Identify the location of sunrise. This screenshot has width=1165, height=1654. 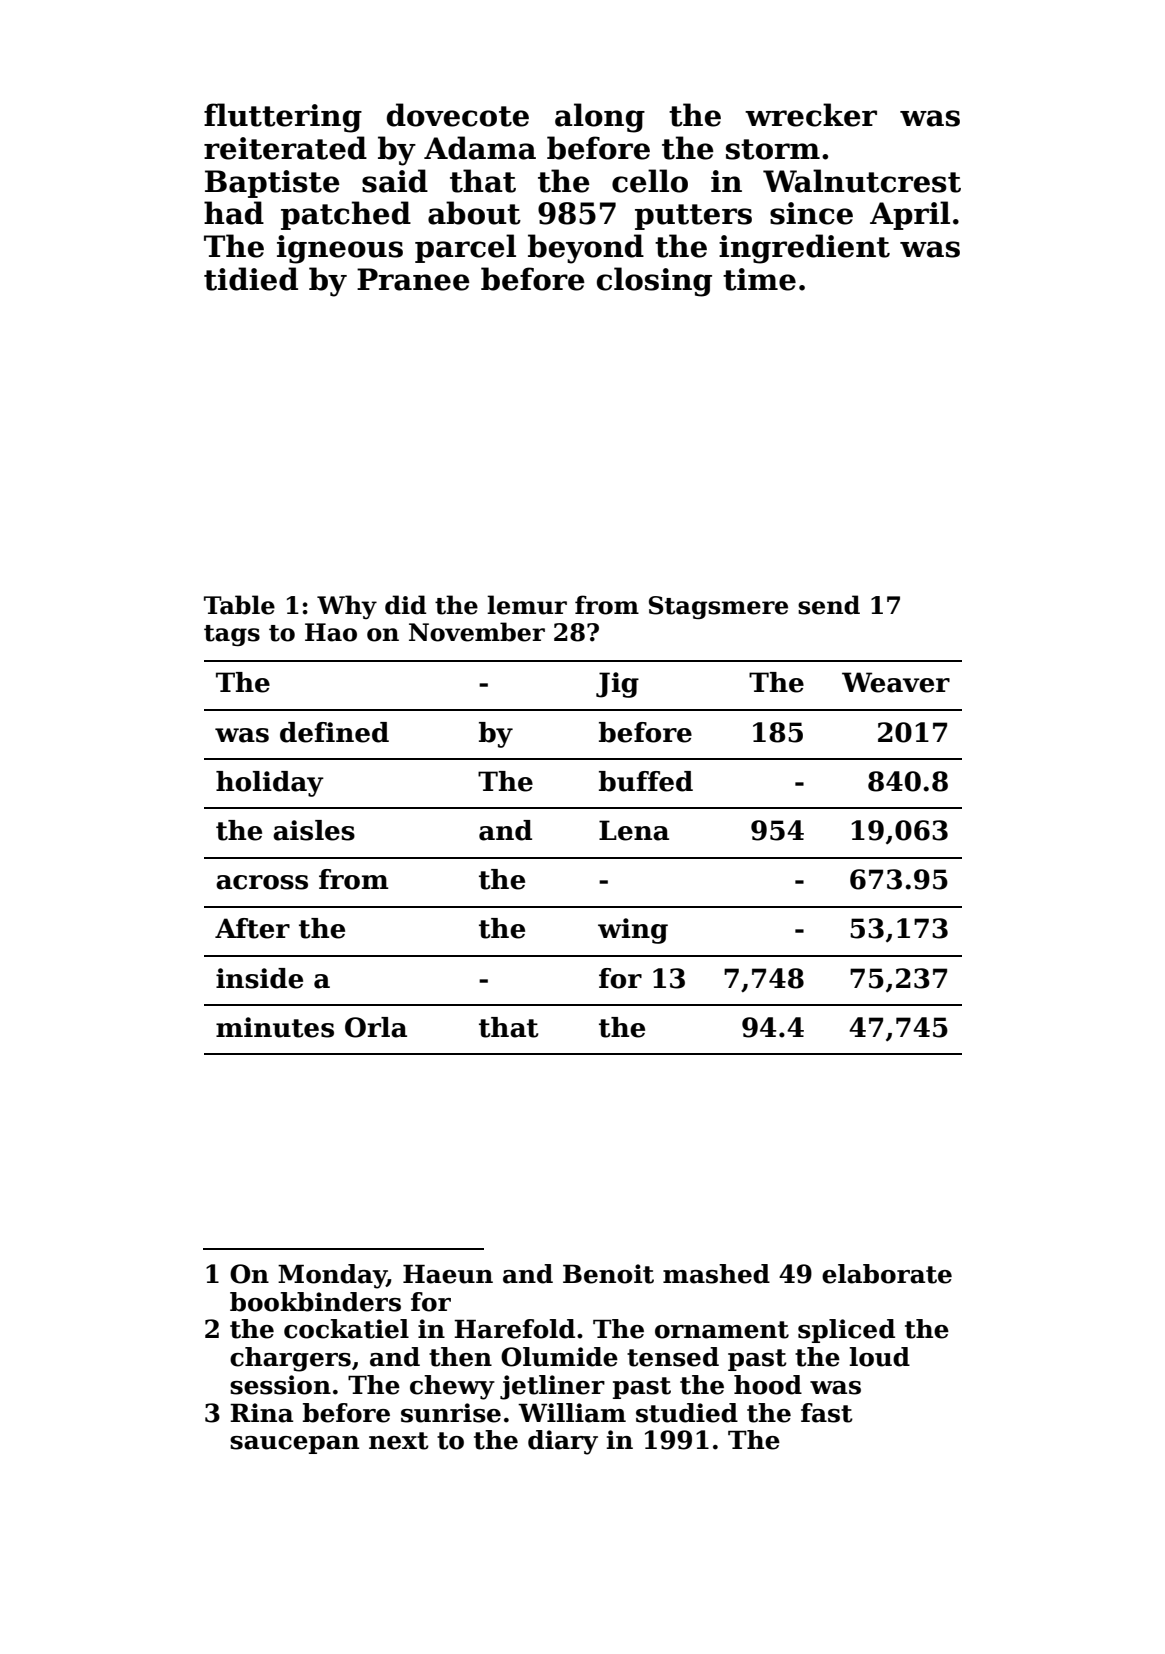
(451, 1413).
